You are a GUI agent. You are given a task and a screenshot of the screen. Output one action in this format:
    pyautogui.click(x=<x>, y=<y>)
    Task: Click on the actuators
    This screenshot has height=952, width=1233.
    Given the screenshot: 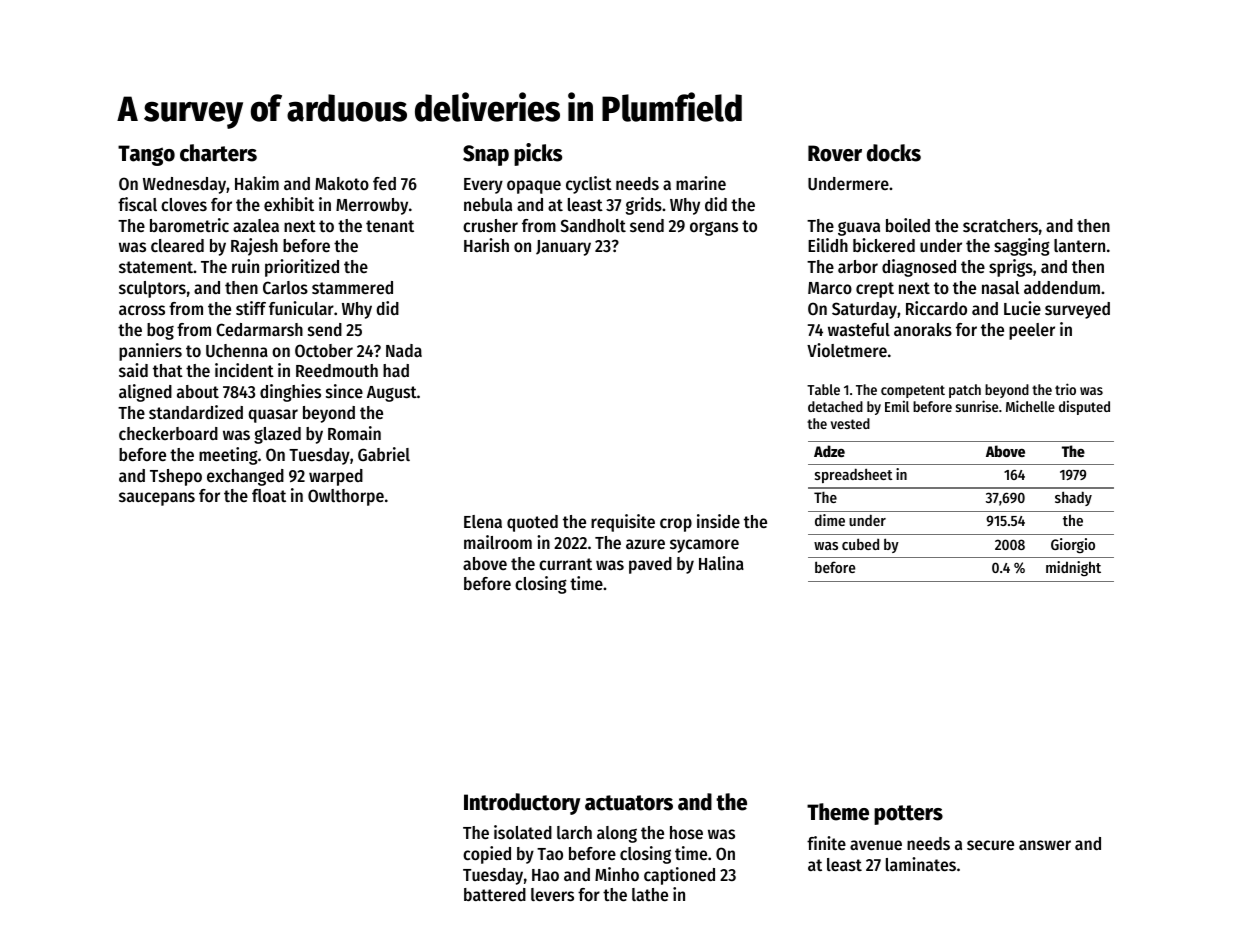 What is the action you would take?
    pyautogui.click(x=629, y=803)
